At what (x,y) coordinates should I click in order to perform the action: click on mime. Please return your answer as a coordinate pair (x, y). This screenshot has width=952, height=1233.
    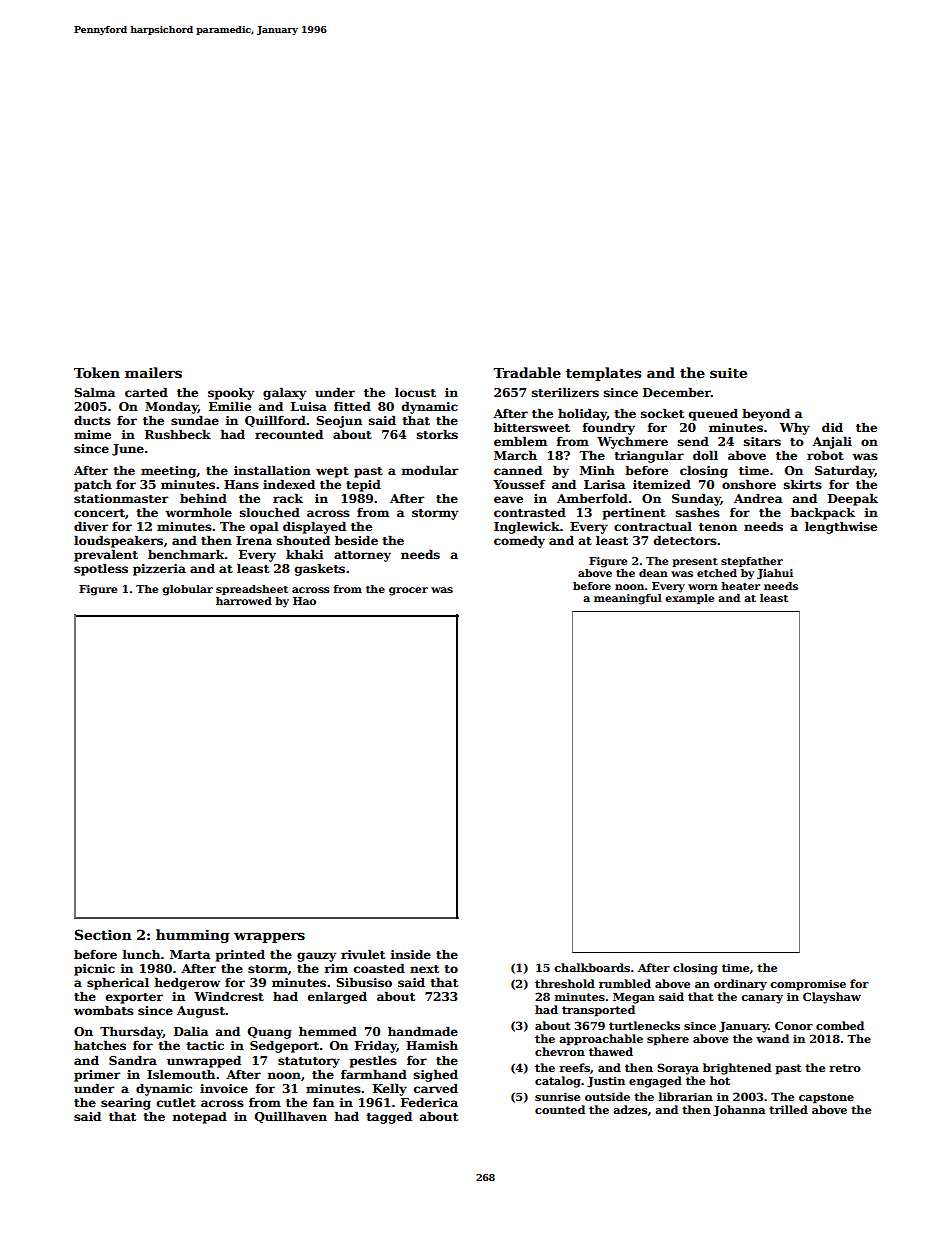
    Looking at the image, I should click on (92, 434).
